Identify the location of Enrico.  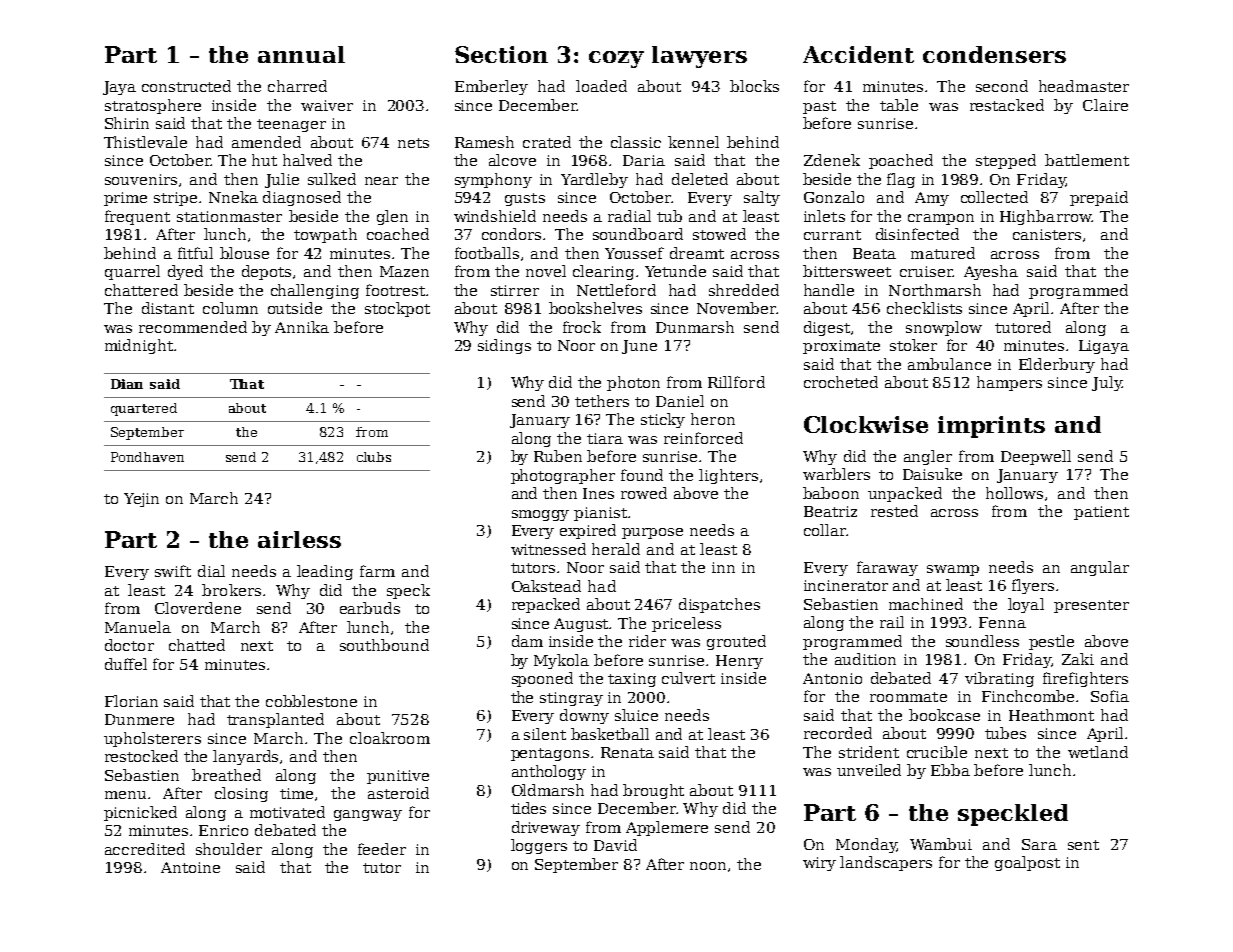
(223, 830).
